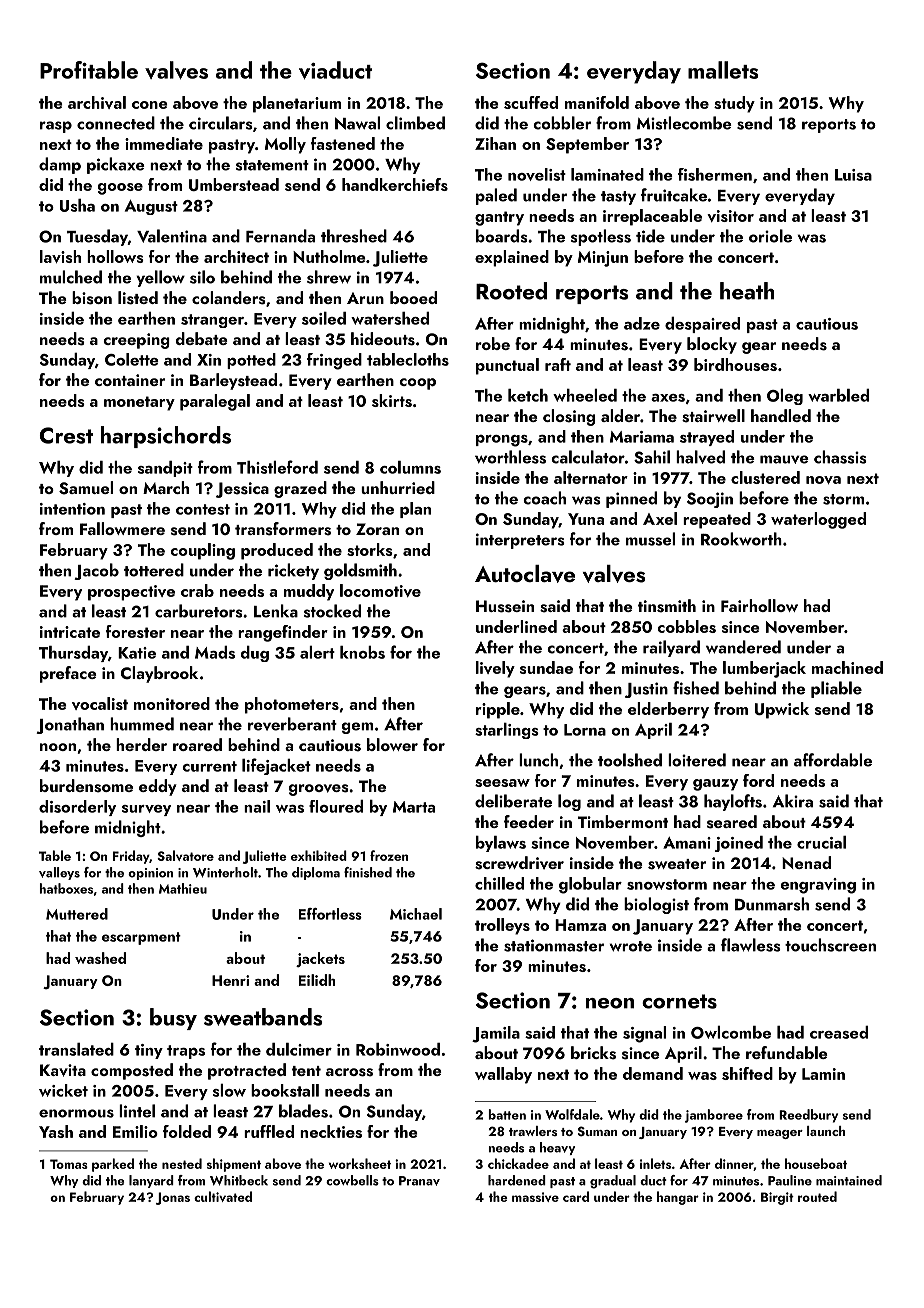 This screenshot has width=924, height=1308. What do you see at coordinates (223, 1196) in the screenshot?
I see `cultivated` at bounding box center [223, 1196].
